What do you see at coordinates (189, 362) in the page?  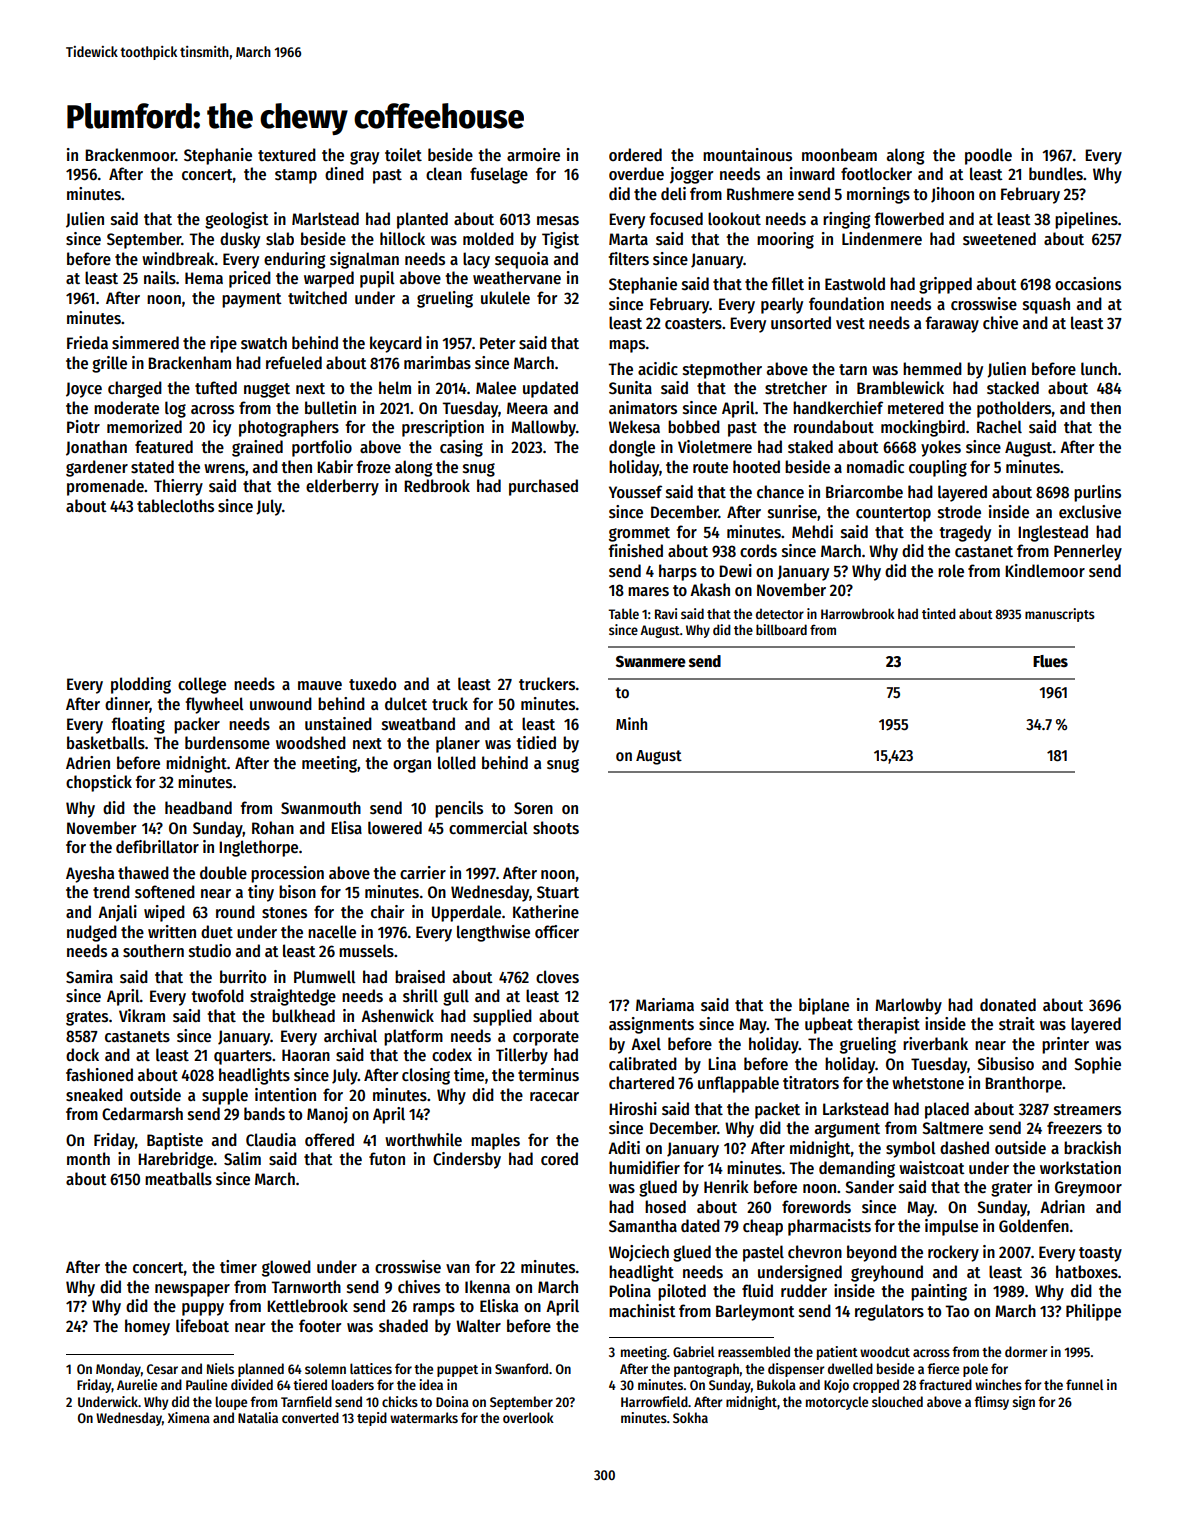 I see `Brackenham` at bounding box center [189, 362].
